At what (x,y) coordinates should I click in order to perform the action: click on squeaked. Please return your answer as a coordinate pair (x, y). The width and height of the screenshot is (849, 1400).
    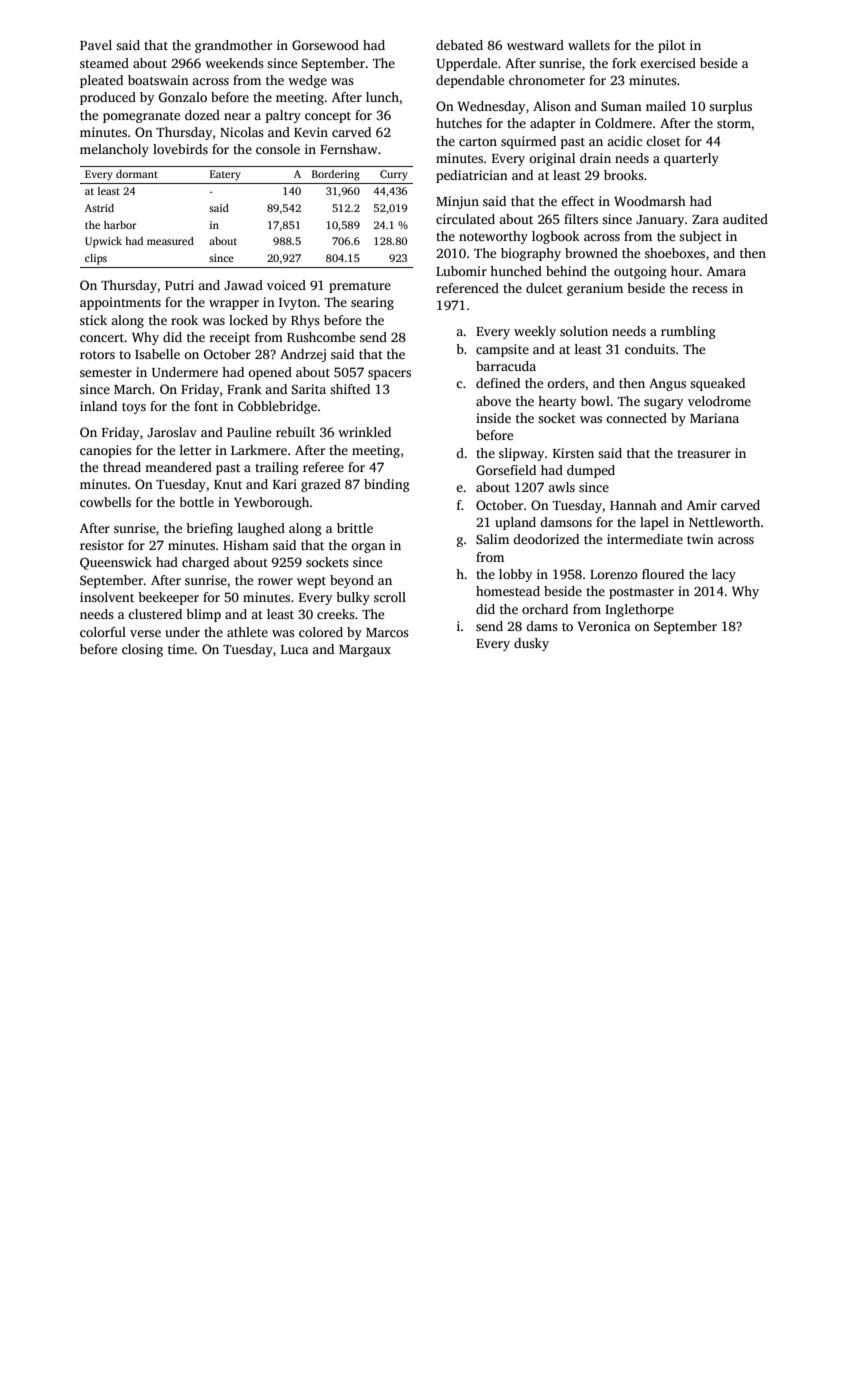
    Looking at the image, I should click on (717, 384).
